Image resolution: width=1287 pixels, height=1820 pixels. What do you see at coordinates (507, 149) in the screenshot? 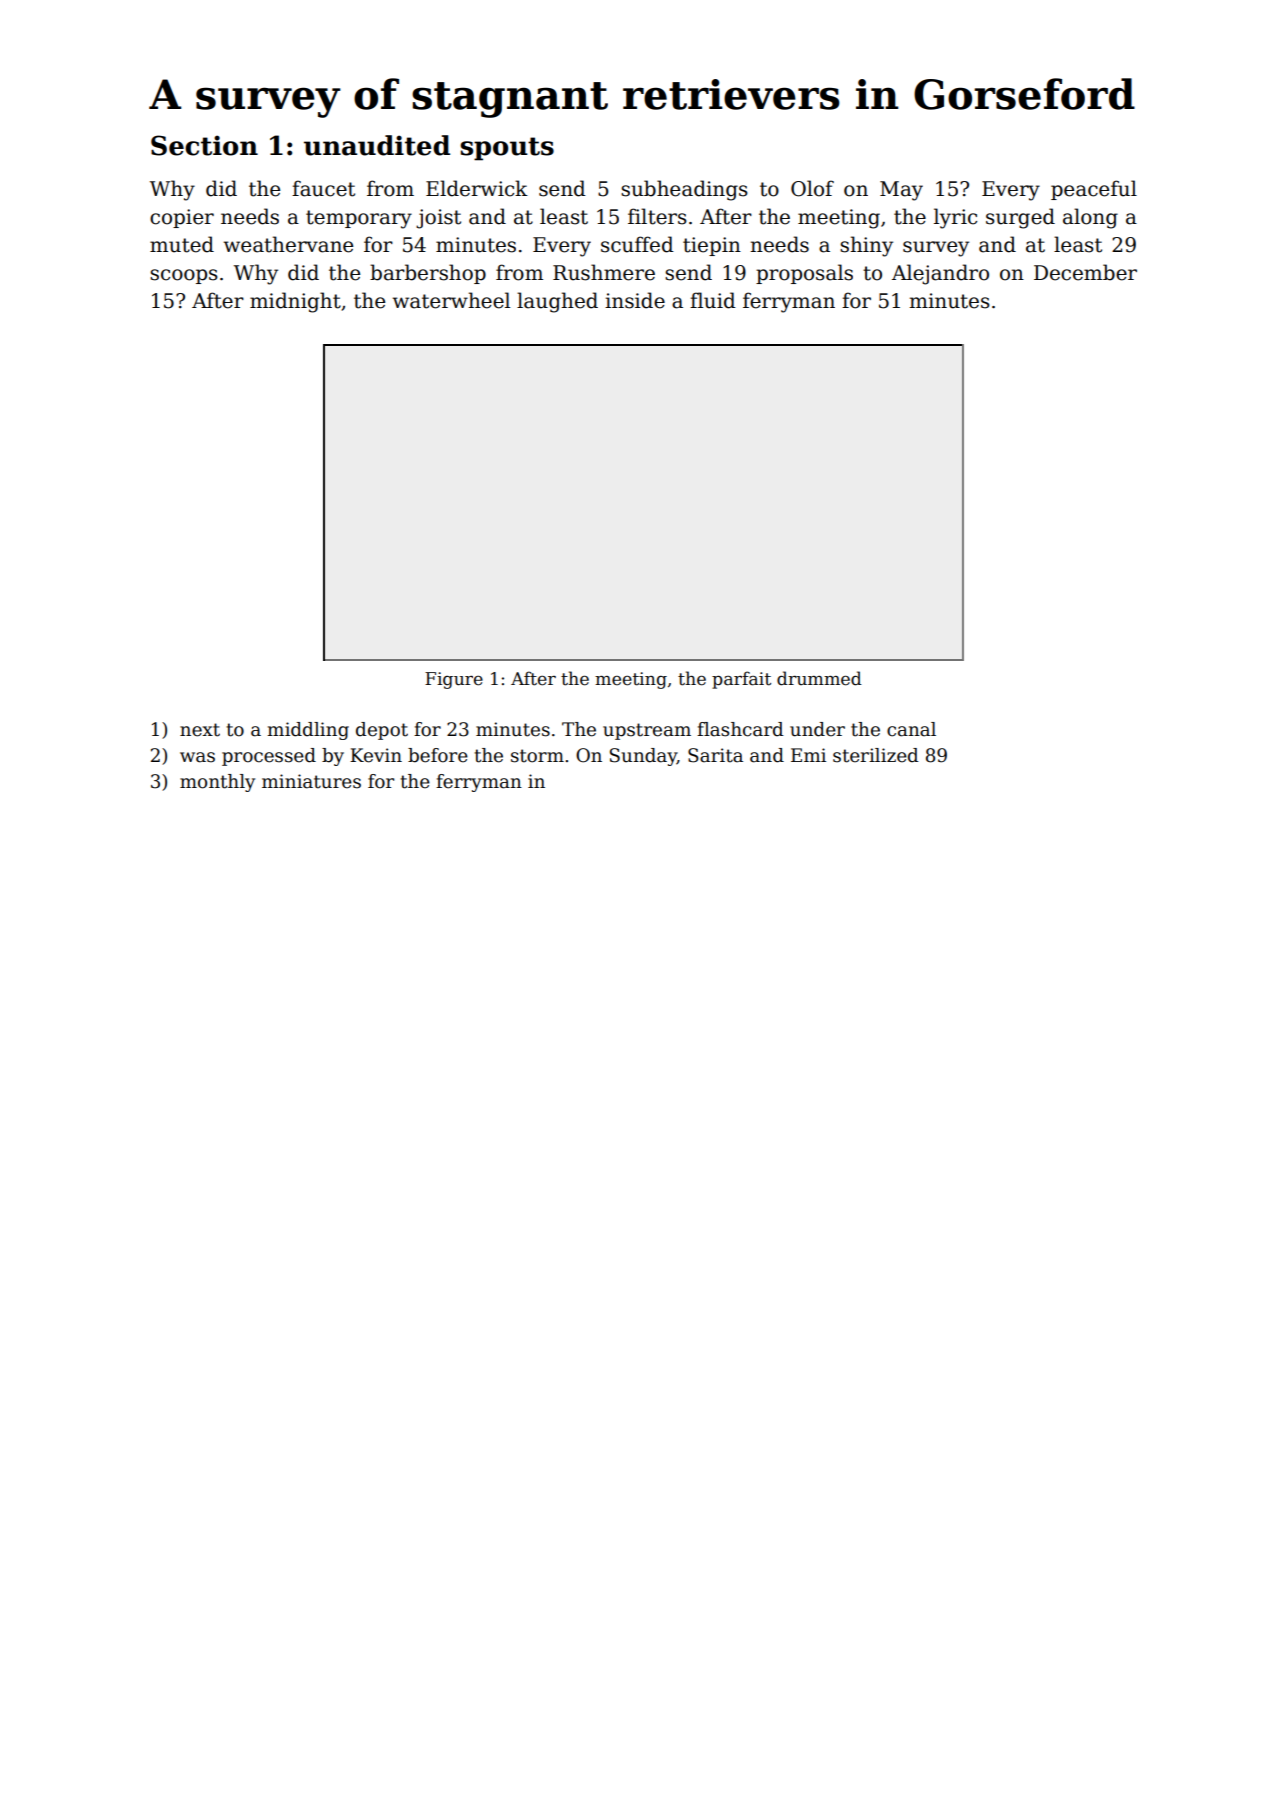
I see `spouts` at bounding box center [507, 149].
